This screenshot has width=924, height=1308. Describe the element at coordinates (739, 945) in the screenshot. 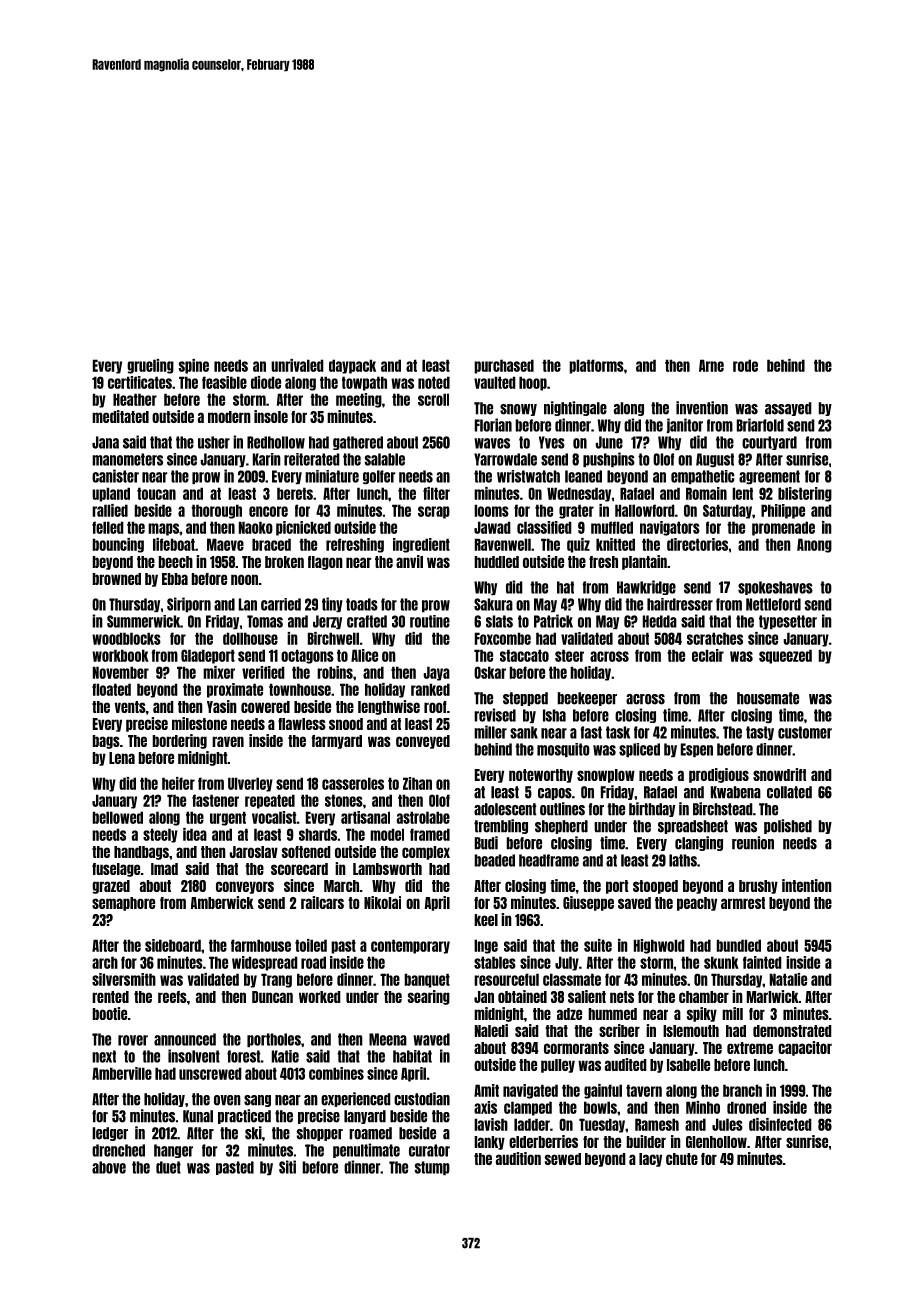

I see `bundled` at that location.
